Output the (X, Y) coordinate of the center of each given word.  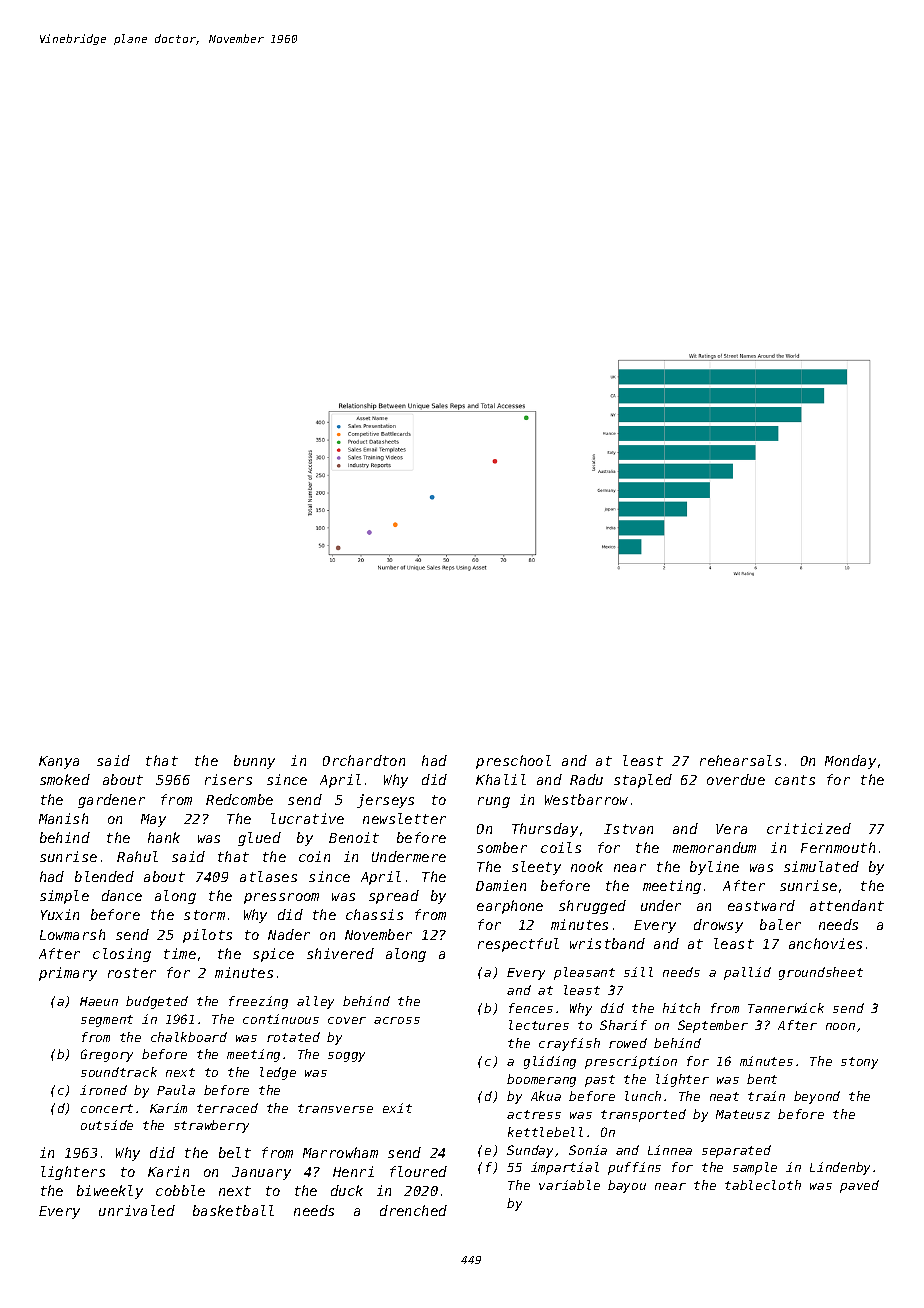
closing (122, 955)
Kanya (59, 762)
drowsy (718, 926)
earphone (510, 907)
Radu (586, 779)
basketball (233, 1210)
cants (795, 780)
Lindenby (840, 1168)
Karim (168, 1108)
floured (418, 1171)
